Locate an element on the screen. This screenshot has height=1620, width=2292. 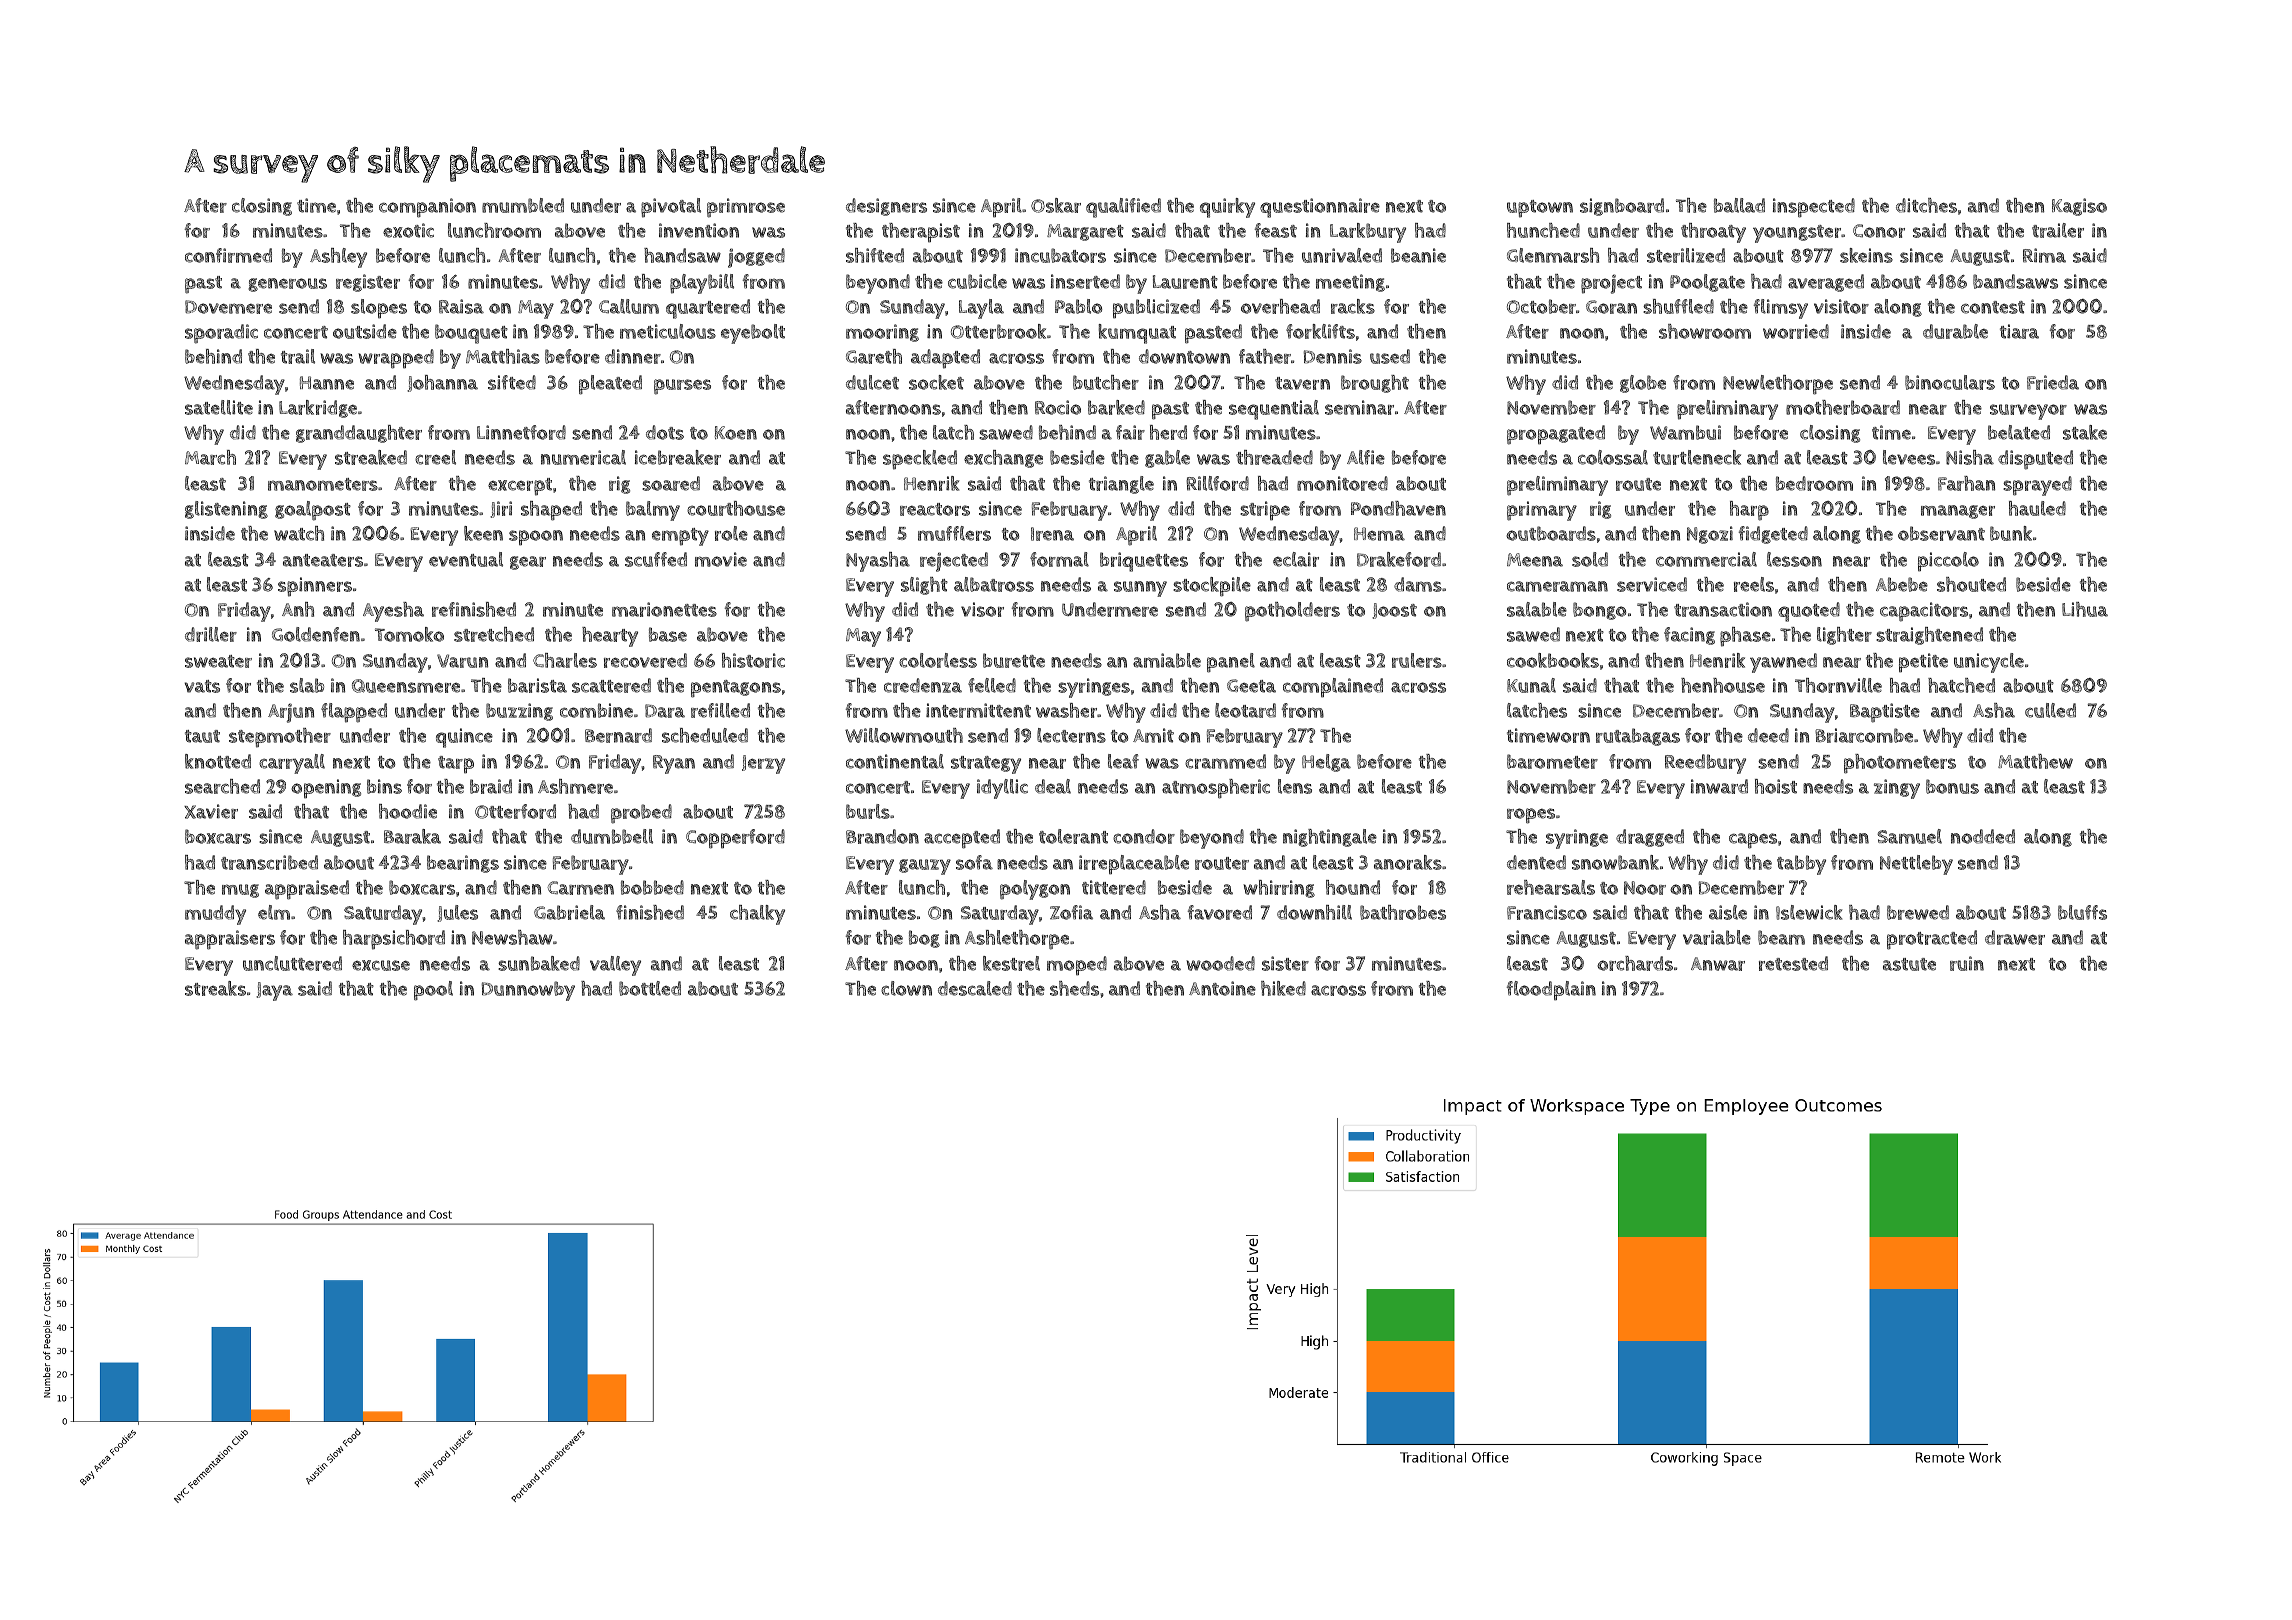
Ayesha is located at coordinates (393, 612).
